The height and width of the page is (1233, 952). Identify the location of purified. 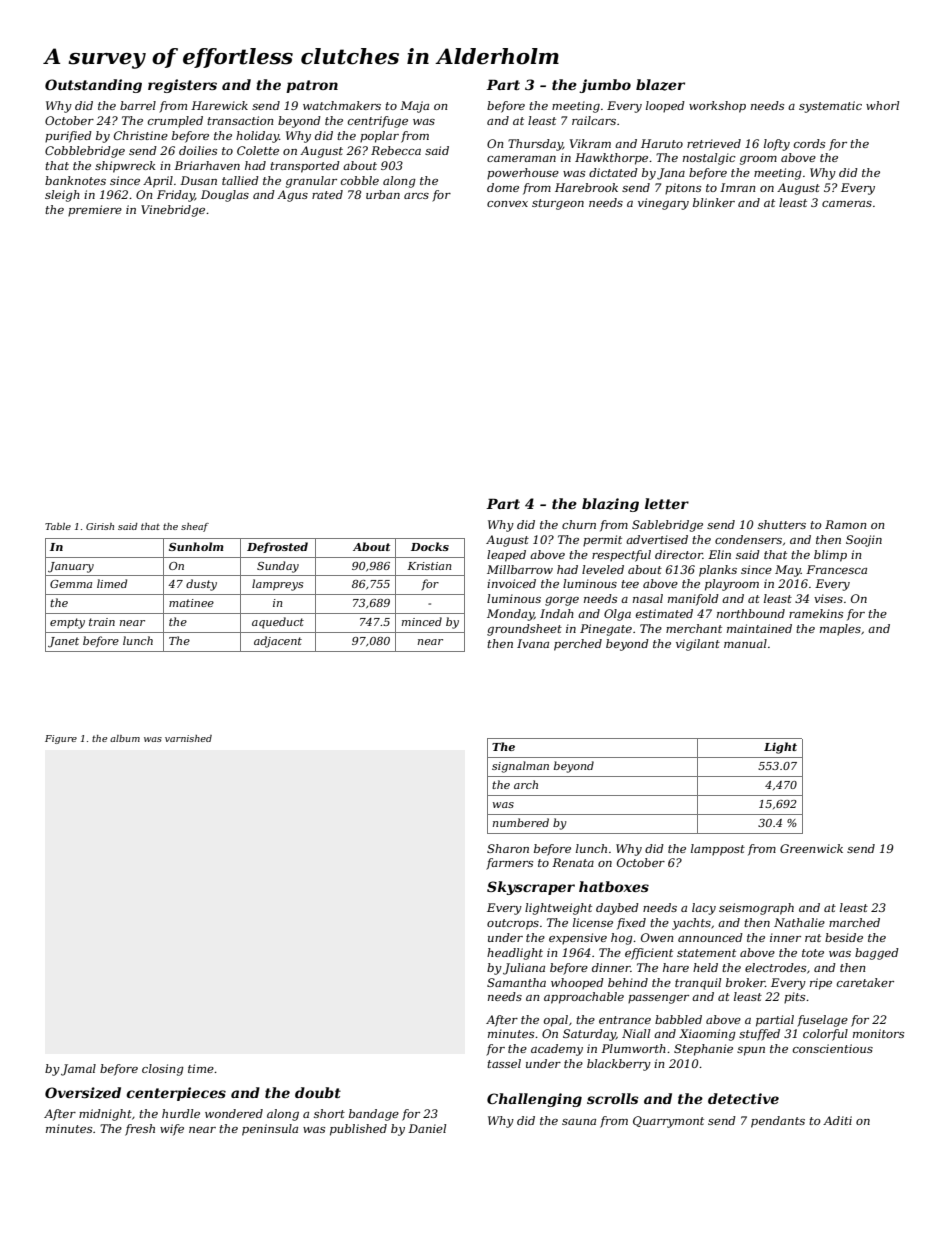
(68, 137).
